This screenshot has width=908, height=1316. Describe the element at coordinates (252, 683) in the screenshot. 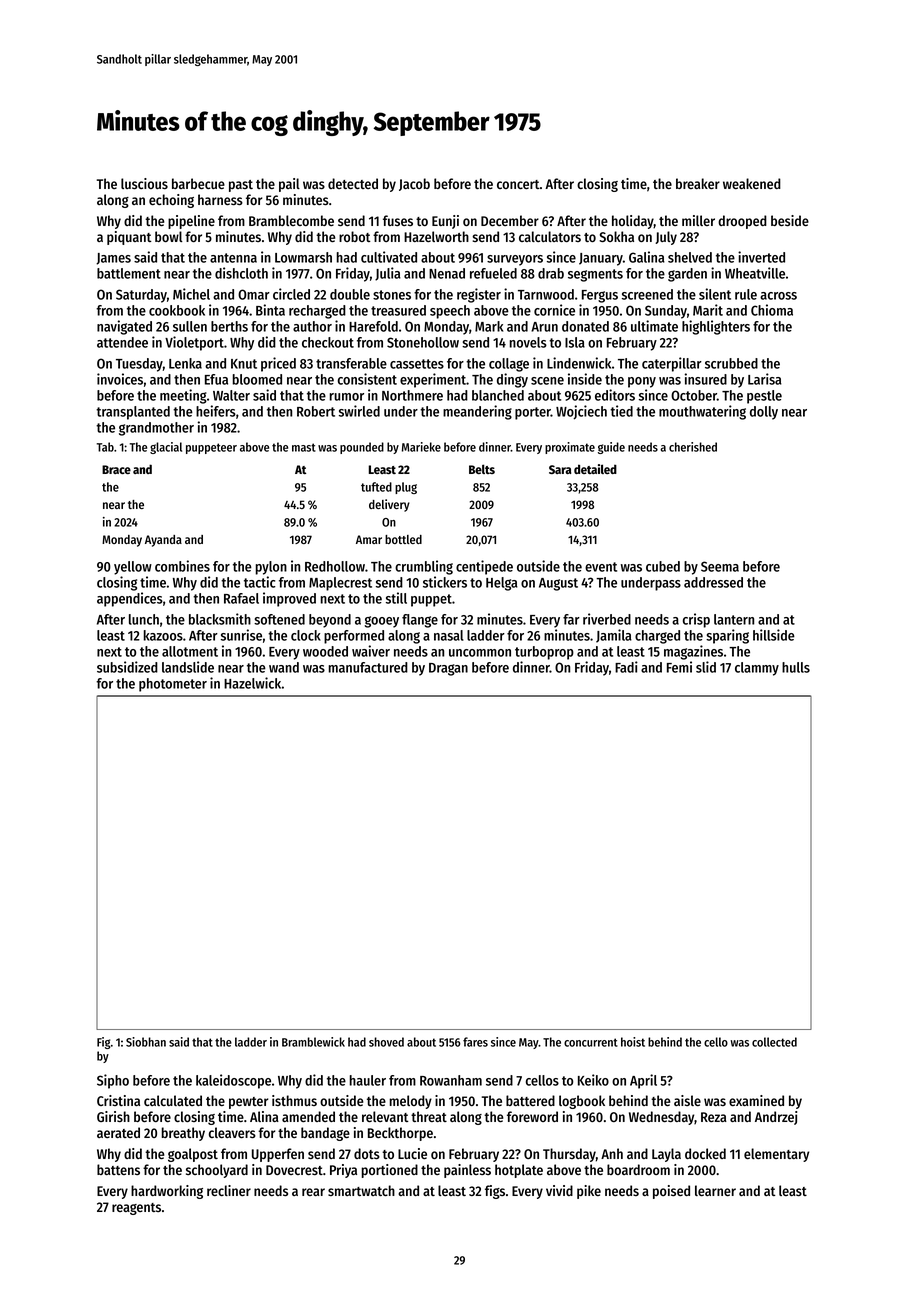

I see `Hazelwick` at that location.
